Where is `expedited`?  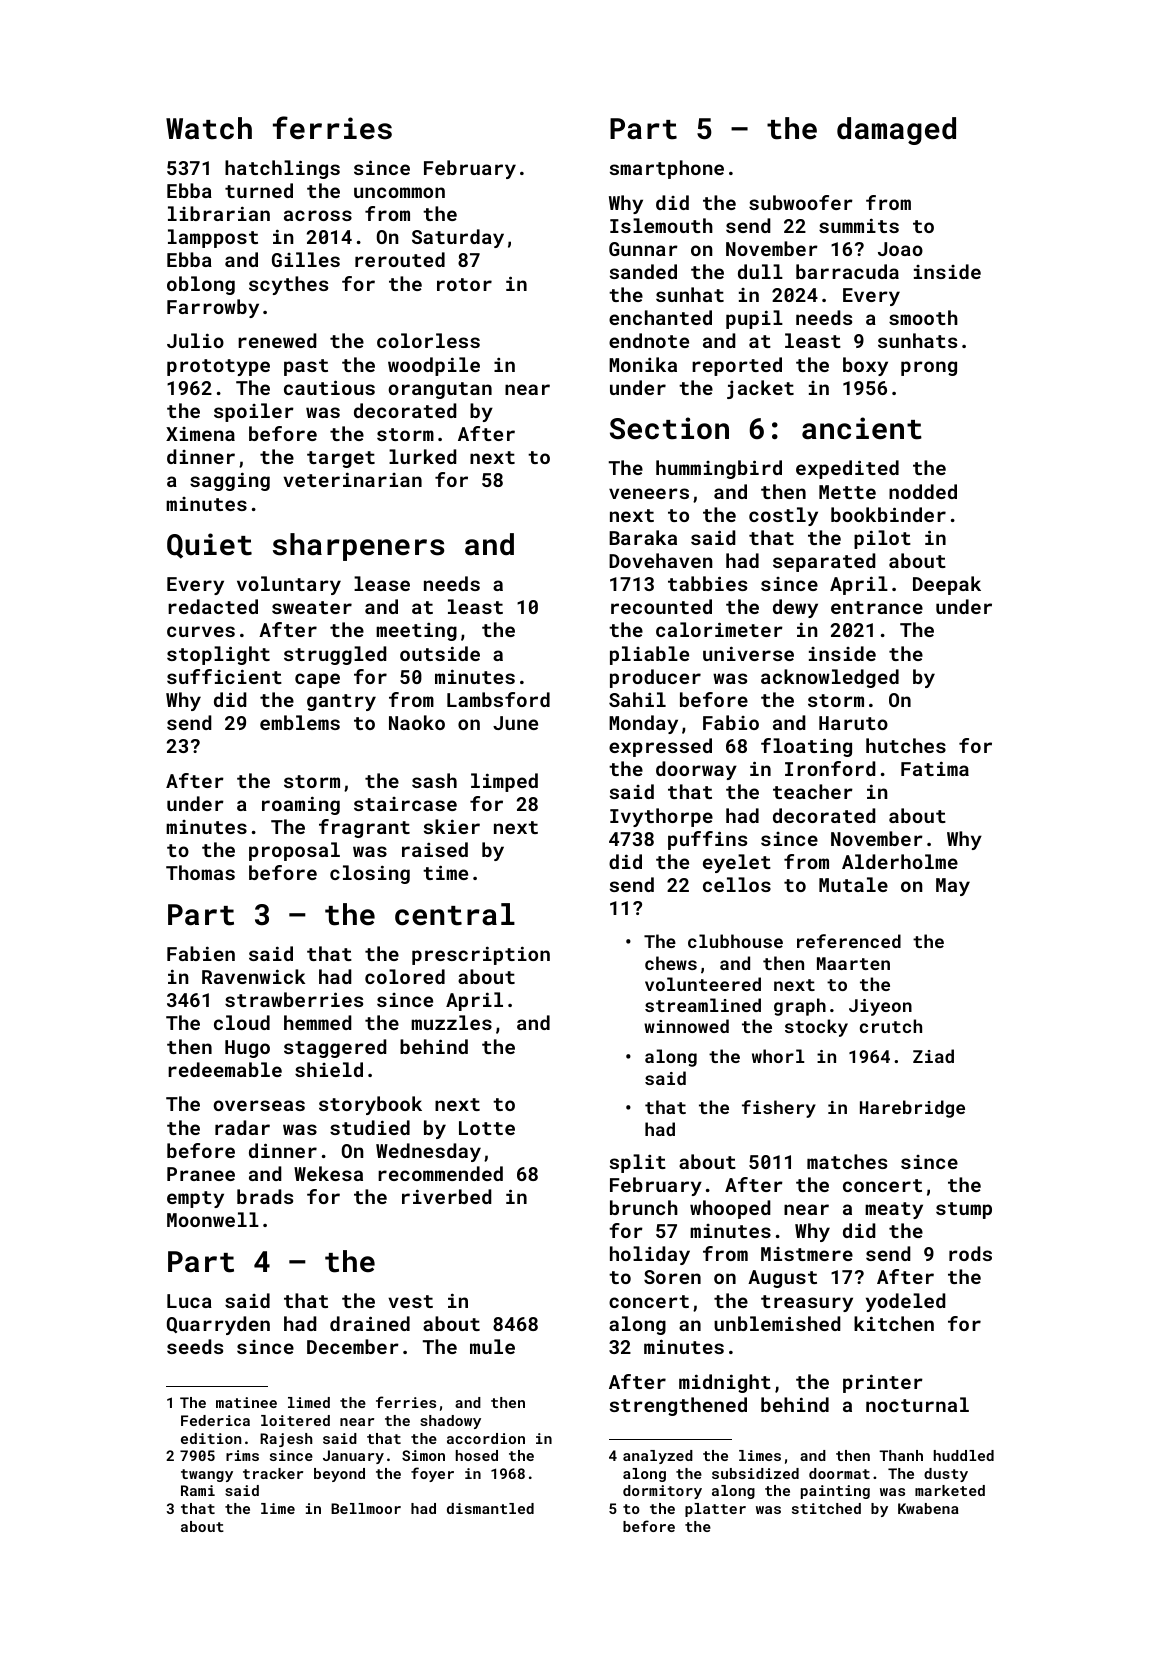 expedited is located at coordinates (847, 469).
